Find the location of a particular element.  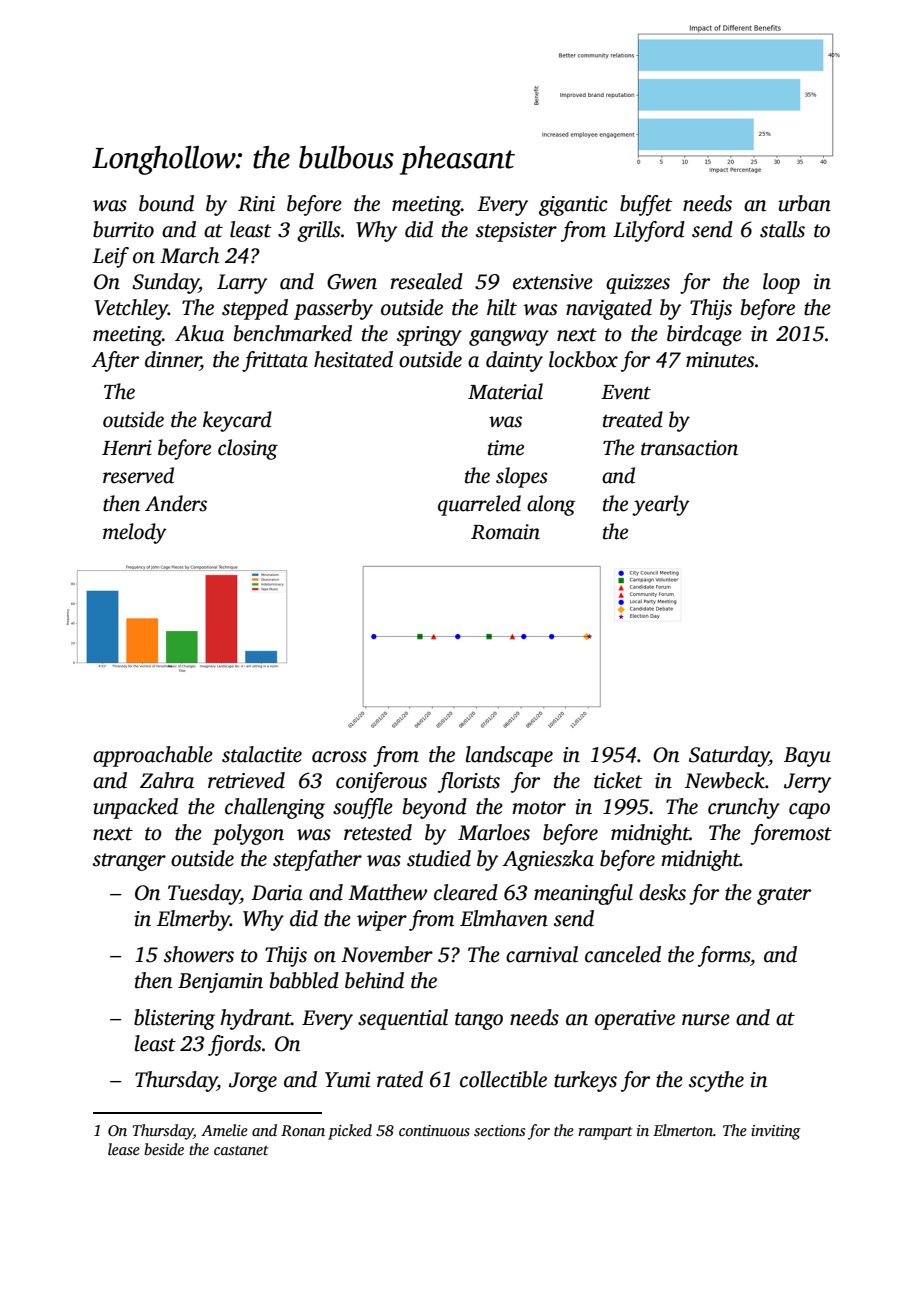

continuous is located at coordinates (434, 1130).
